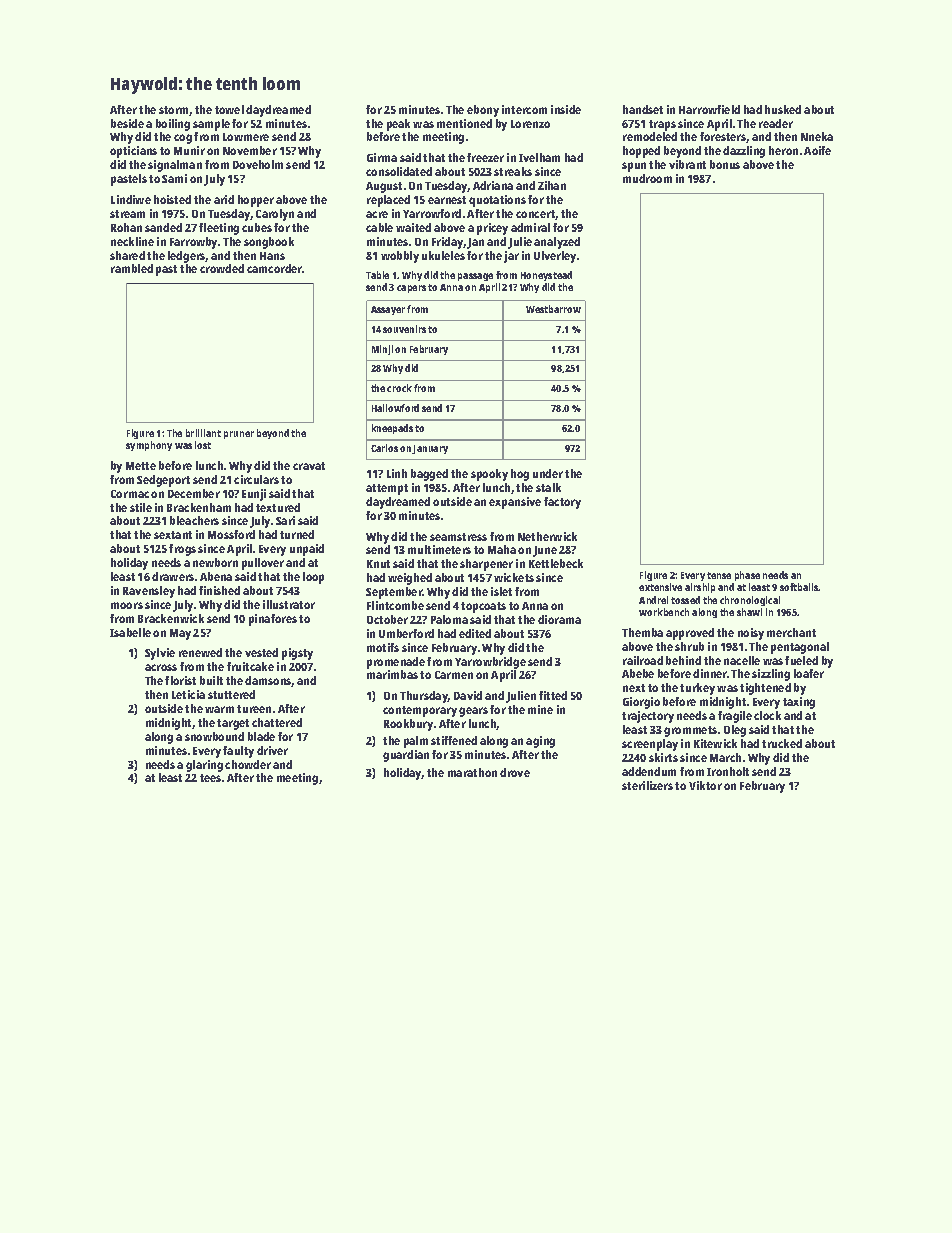 The image size is (952, 1233). What do you see at coordinates (725, 757) in the screenshot?
I see `March` at bounding box center [725, 757].
